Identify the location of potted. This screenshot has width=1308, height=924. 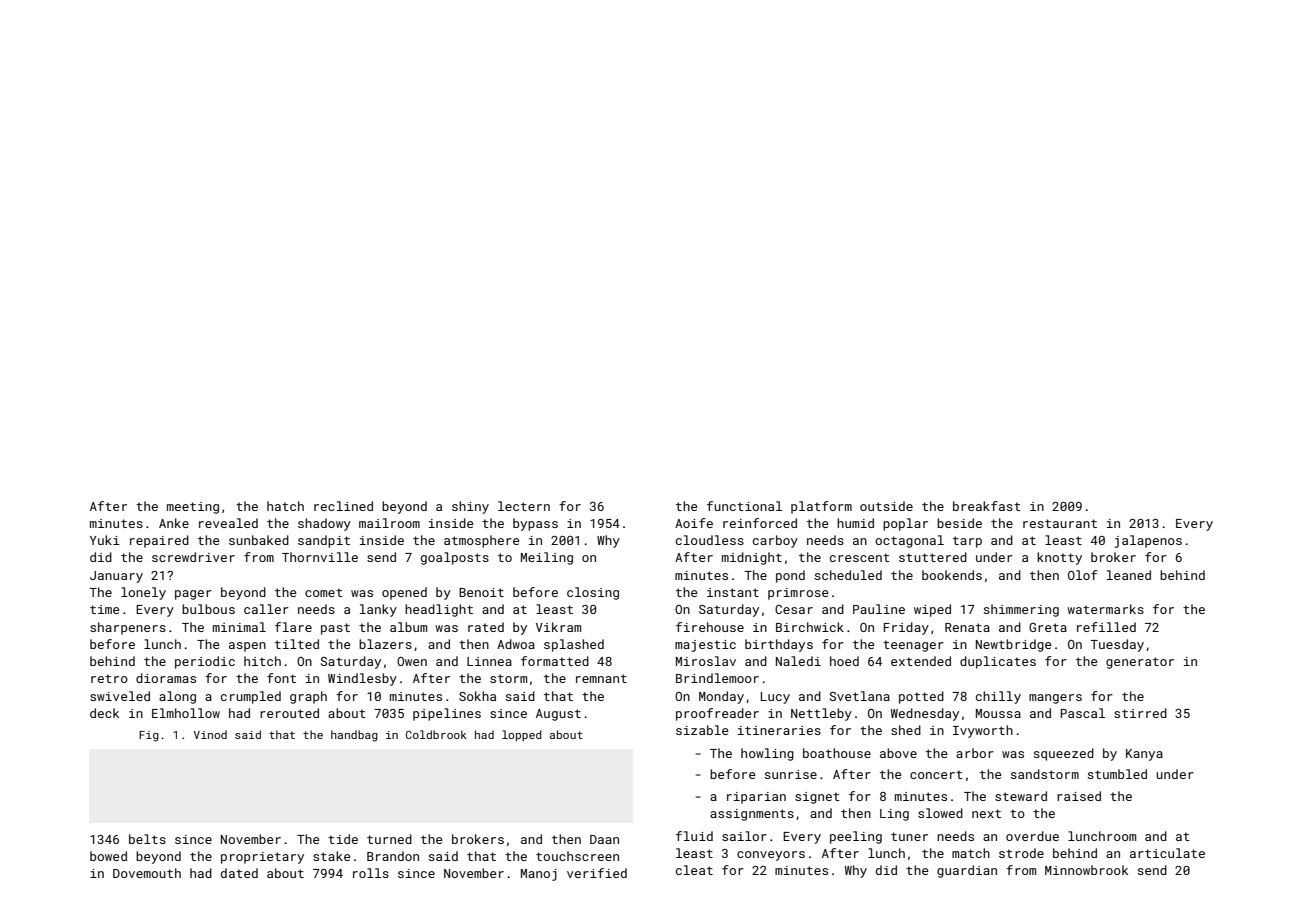
(921, 697).
